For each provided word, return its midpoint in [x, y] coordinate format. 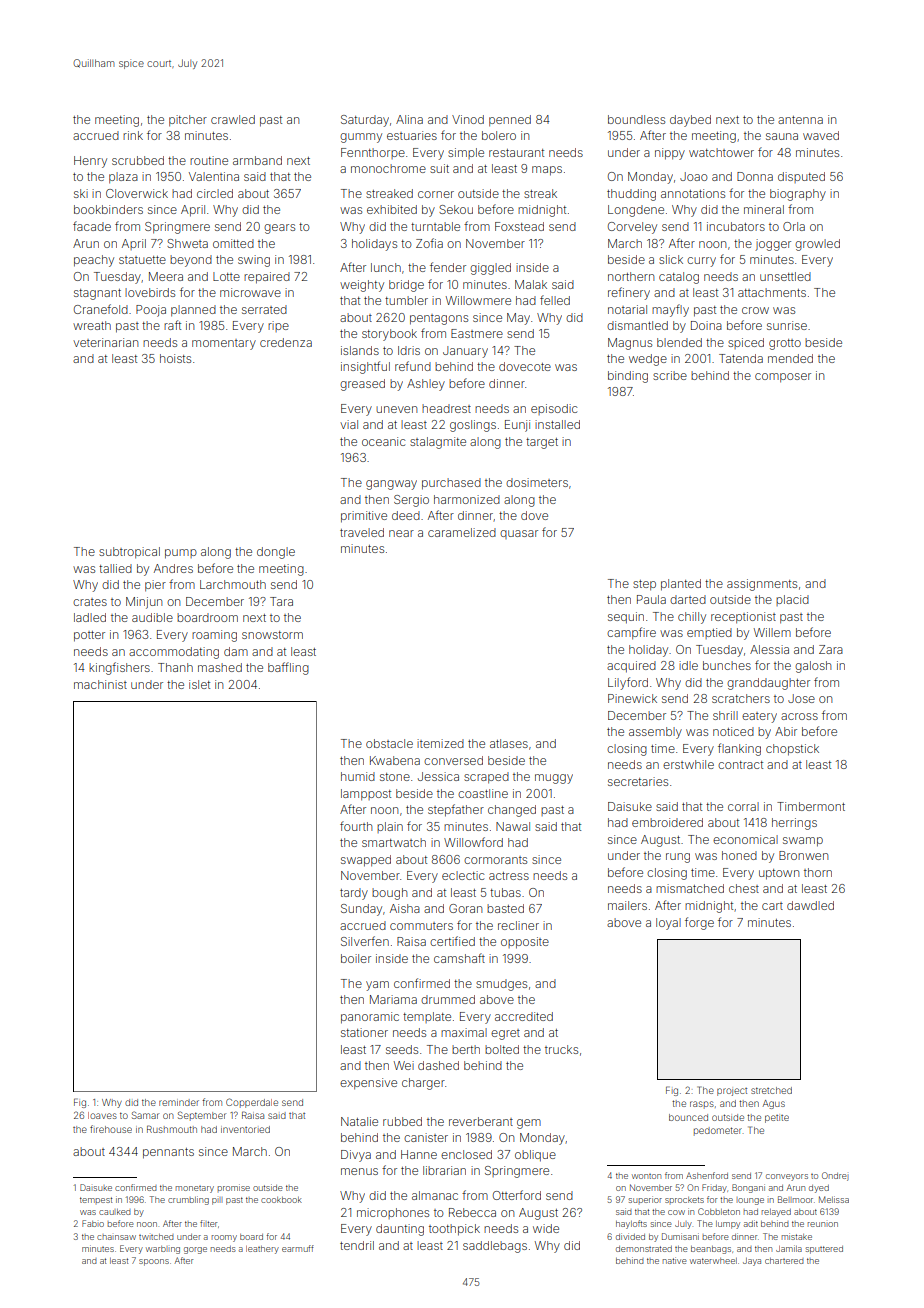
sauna [782, 136]
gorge [195, 1250]
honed [739, 855]
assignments [762, 585]
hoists [175, 358]
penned [510, 121]
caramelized [462, 532]
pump [181, 554]
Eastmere [477, 333]
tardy [354, 894]
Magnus [630, 344]
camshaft [459, 958]
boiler [356, 958]
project [732, 1092]
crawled [233, 119]
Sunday [361, 910]
